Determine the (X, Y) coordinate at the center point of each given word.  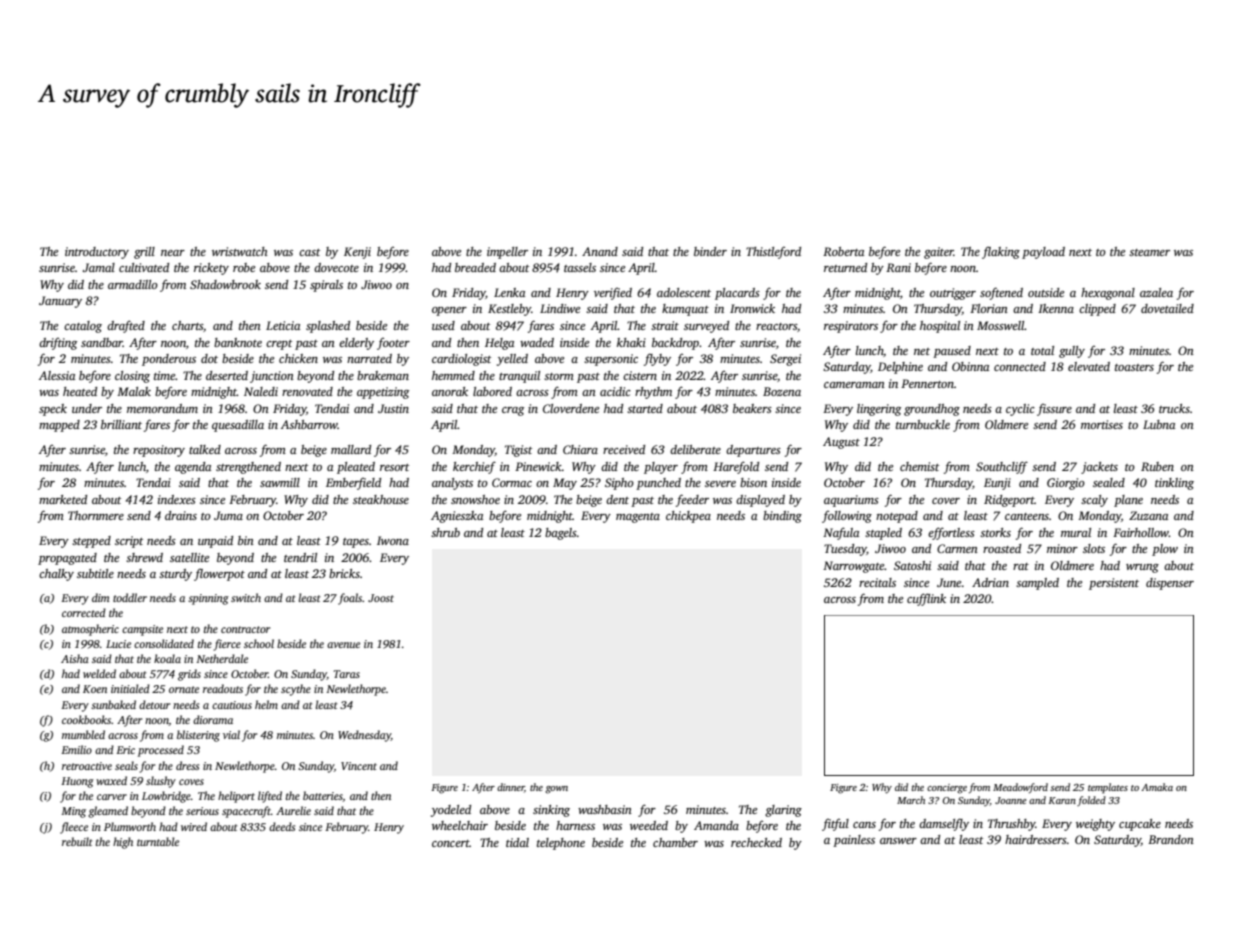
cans (864, 825)
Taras (347, 674)
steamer (1149, 252)
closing (132, 377)
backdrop (675, 344)
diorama (213, 719)
